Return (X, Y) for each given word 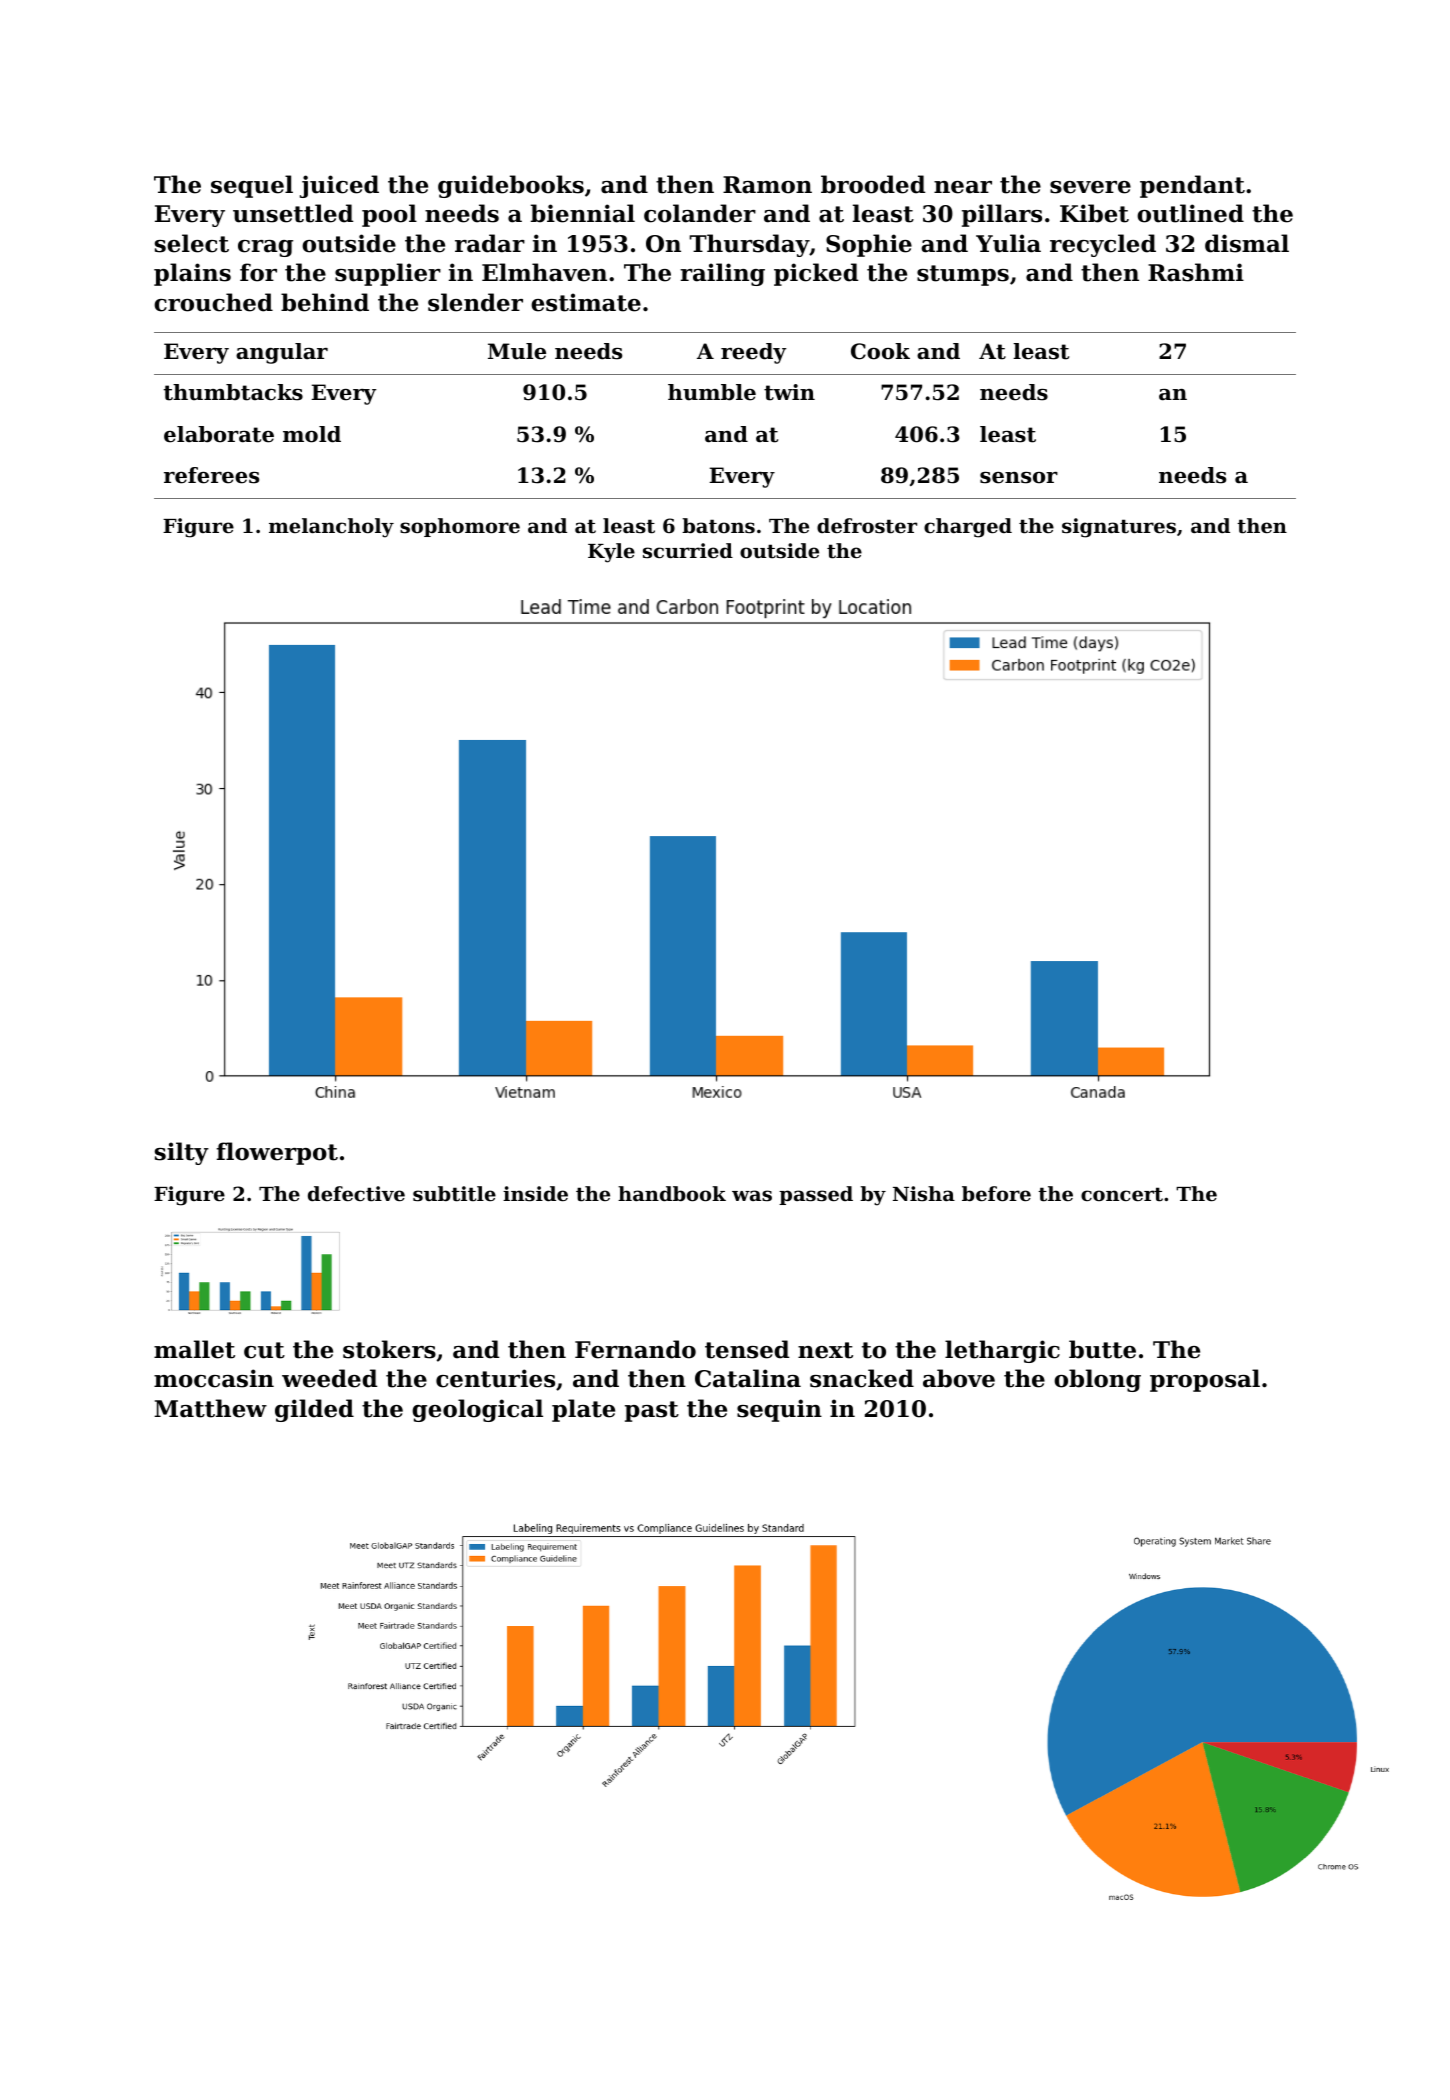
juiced (339, 186)
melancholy (331, 528)
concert (1122, 1194)
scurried (688, 551)
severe (1090, 187)
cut (264, 1350)
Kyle (611, 553)
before (996, 1194)
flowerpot (277, 1153)
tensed (747, 1349)
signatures (1119, 528)
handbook (672, 1194)
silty (182, 1153)
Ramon (767, 185)
